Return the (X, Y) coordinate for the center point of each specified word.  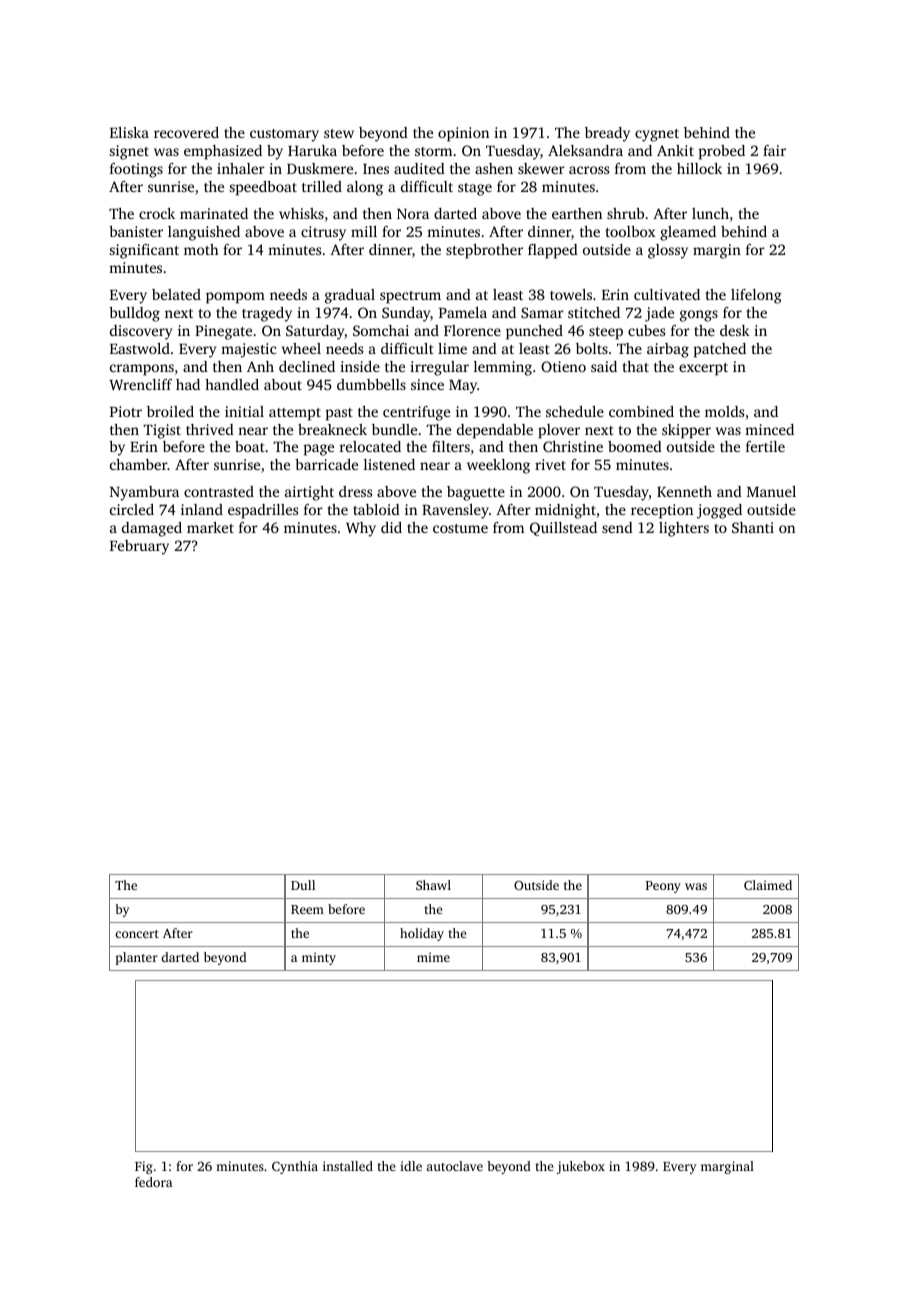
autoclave (455, 1166)
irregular (439, 368)
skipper (686, 431)
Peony (663, 887)
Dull (303, 885)
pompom (235, 298)
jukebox (581, 1167)
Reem (307, 909)
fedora (153, 1182)
